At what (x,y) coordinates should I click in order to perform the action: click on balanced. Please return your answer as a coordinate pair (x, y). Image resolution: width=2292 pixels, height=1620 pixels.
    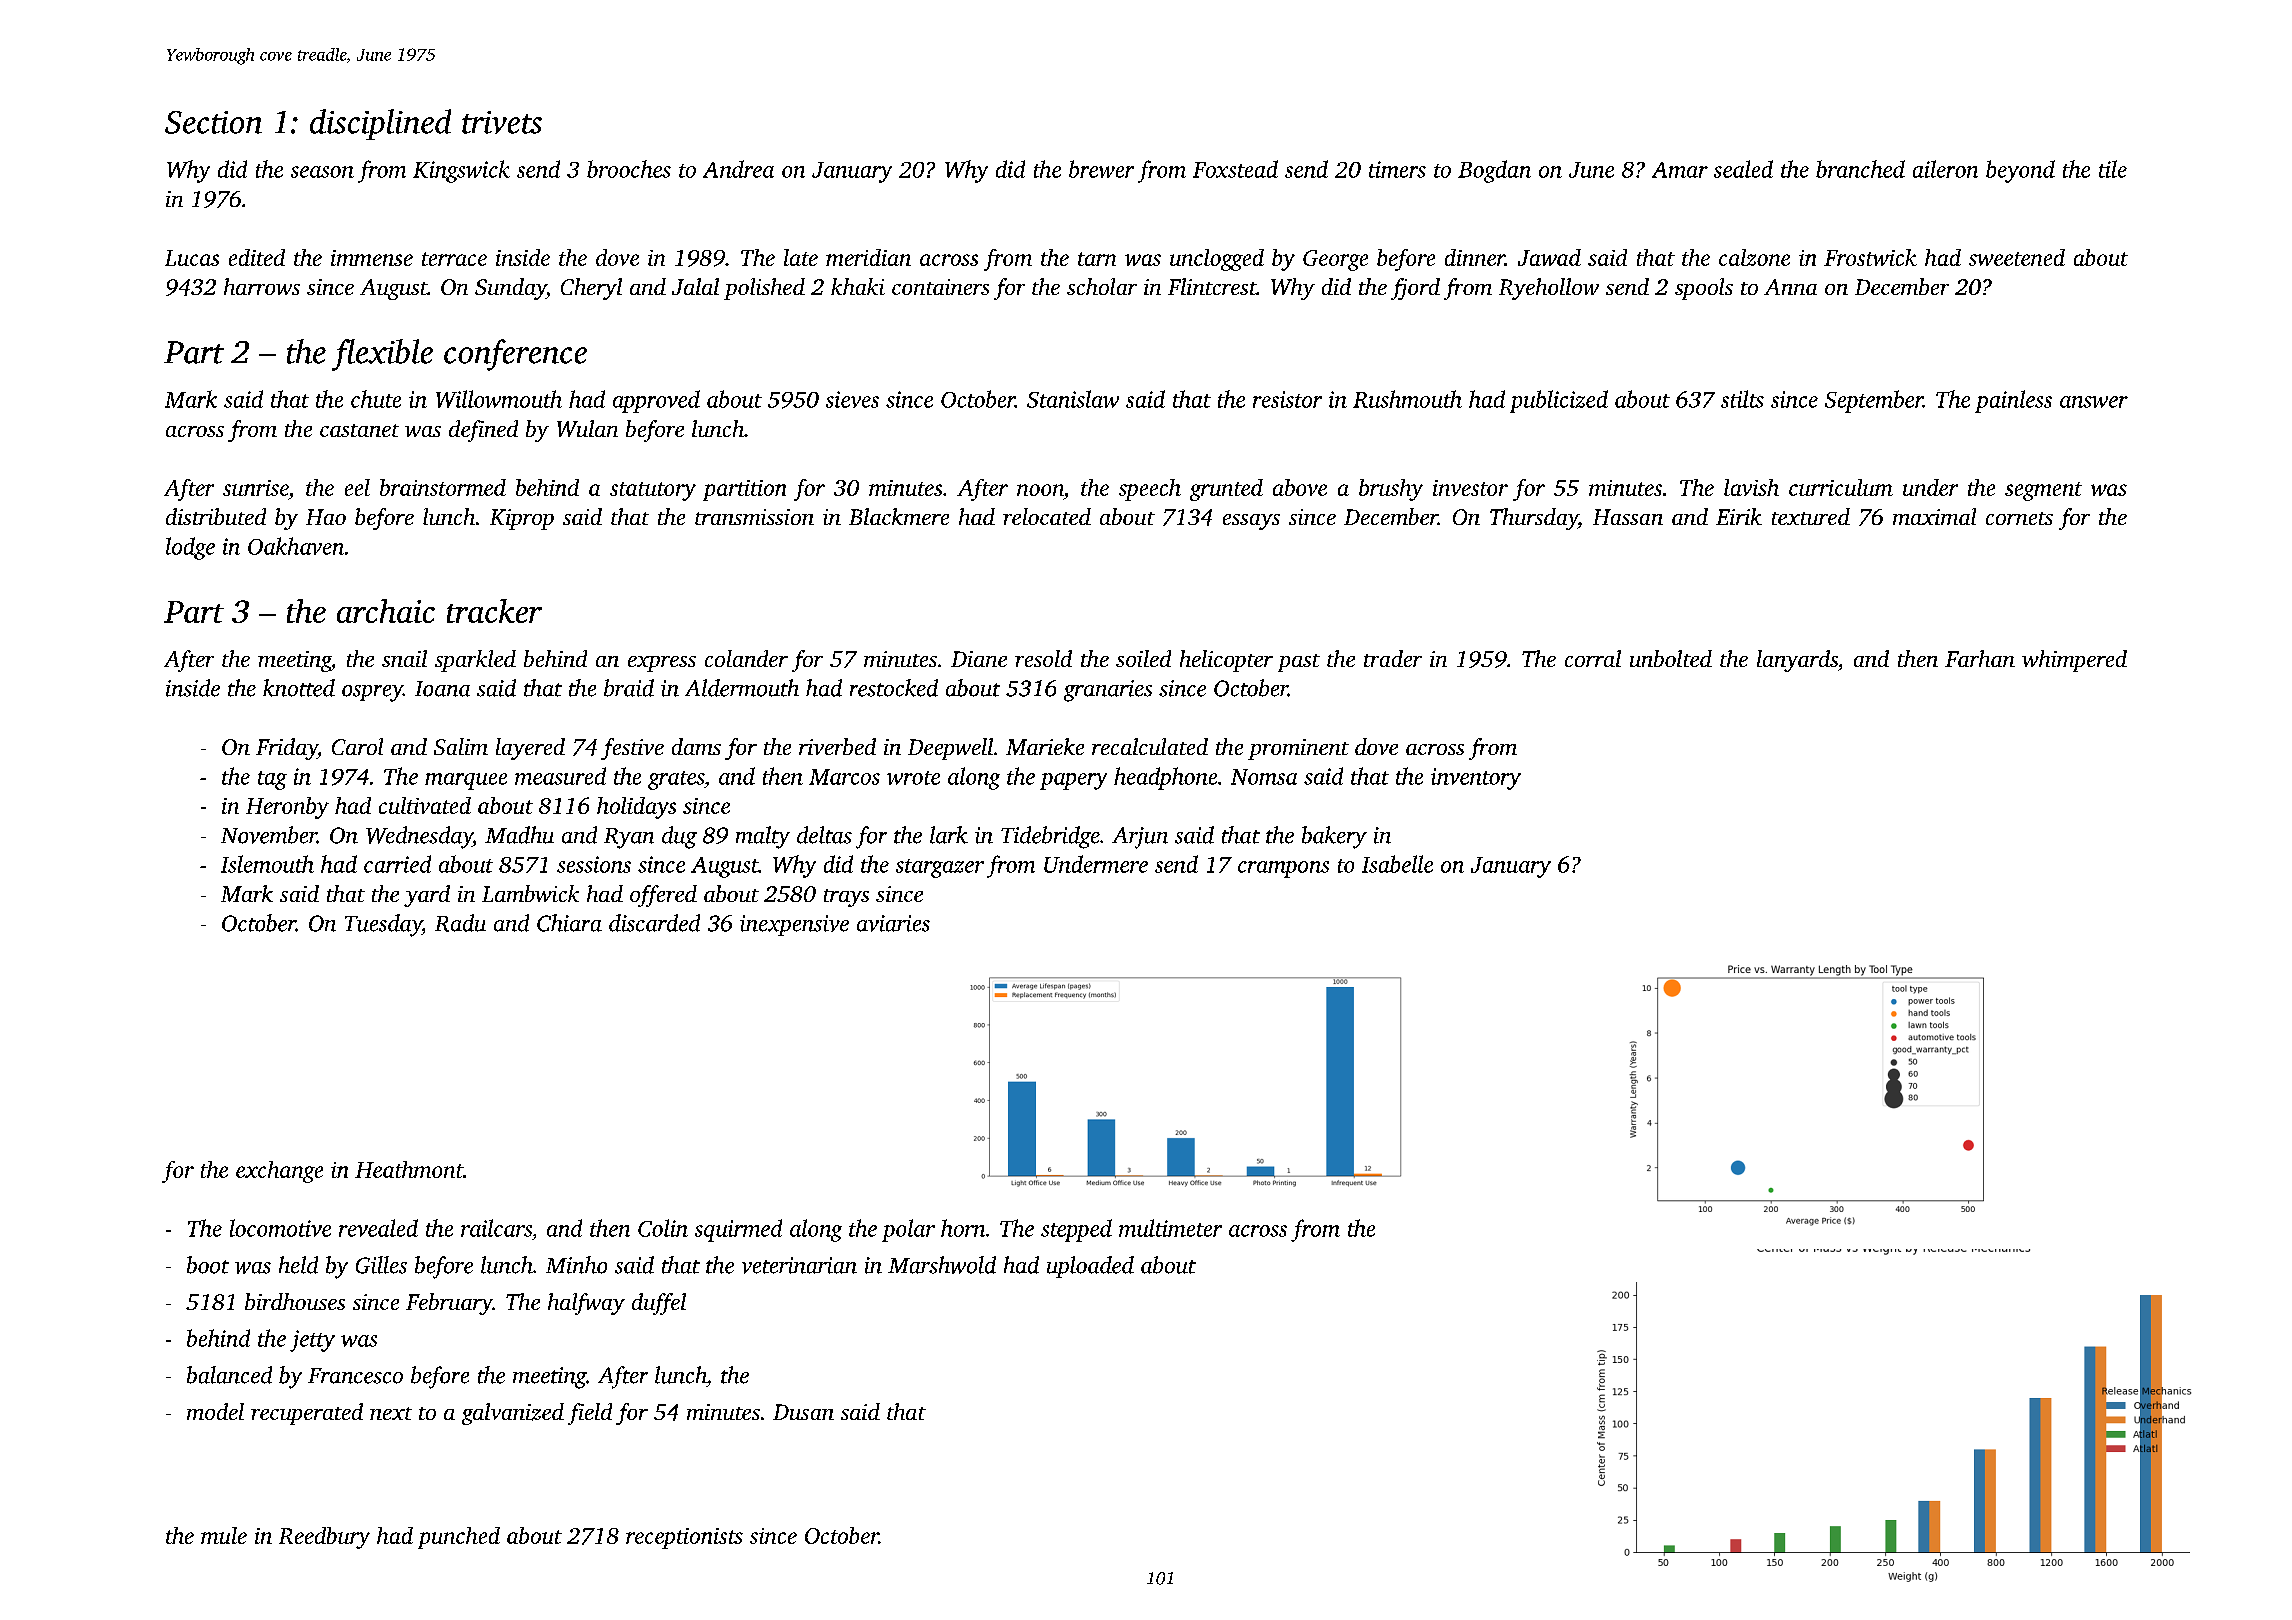
    Looking at the image, I should click on (229, 1375).
